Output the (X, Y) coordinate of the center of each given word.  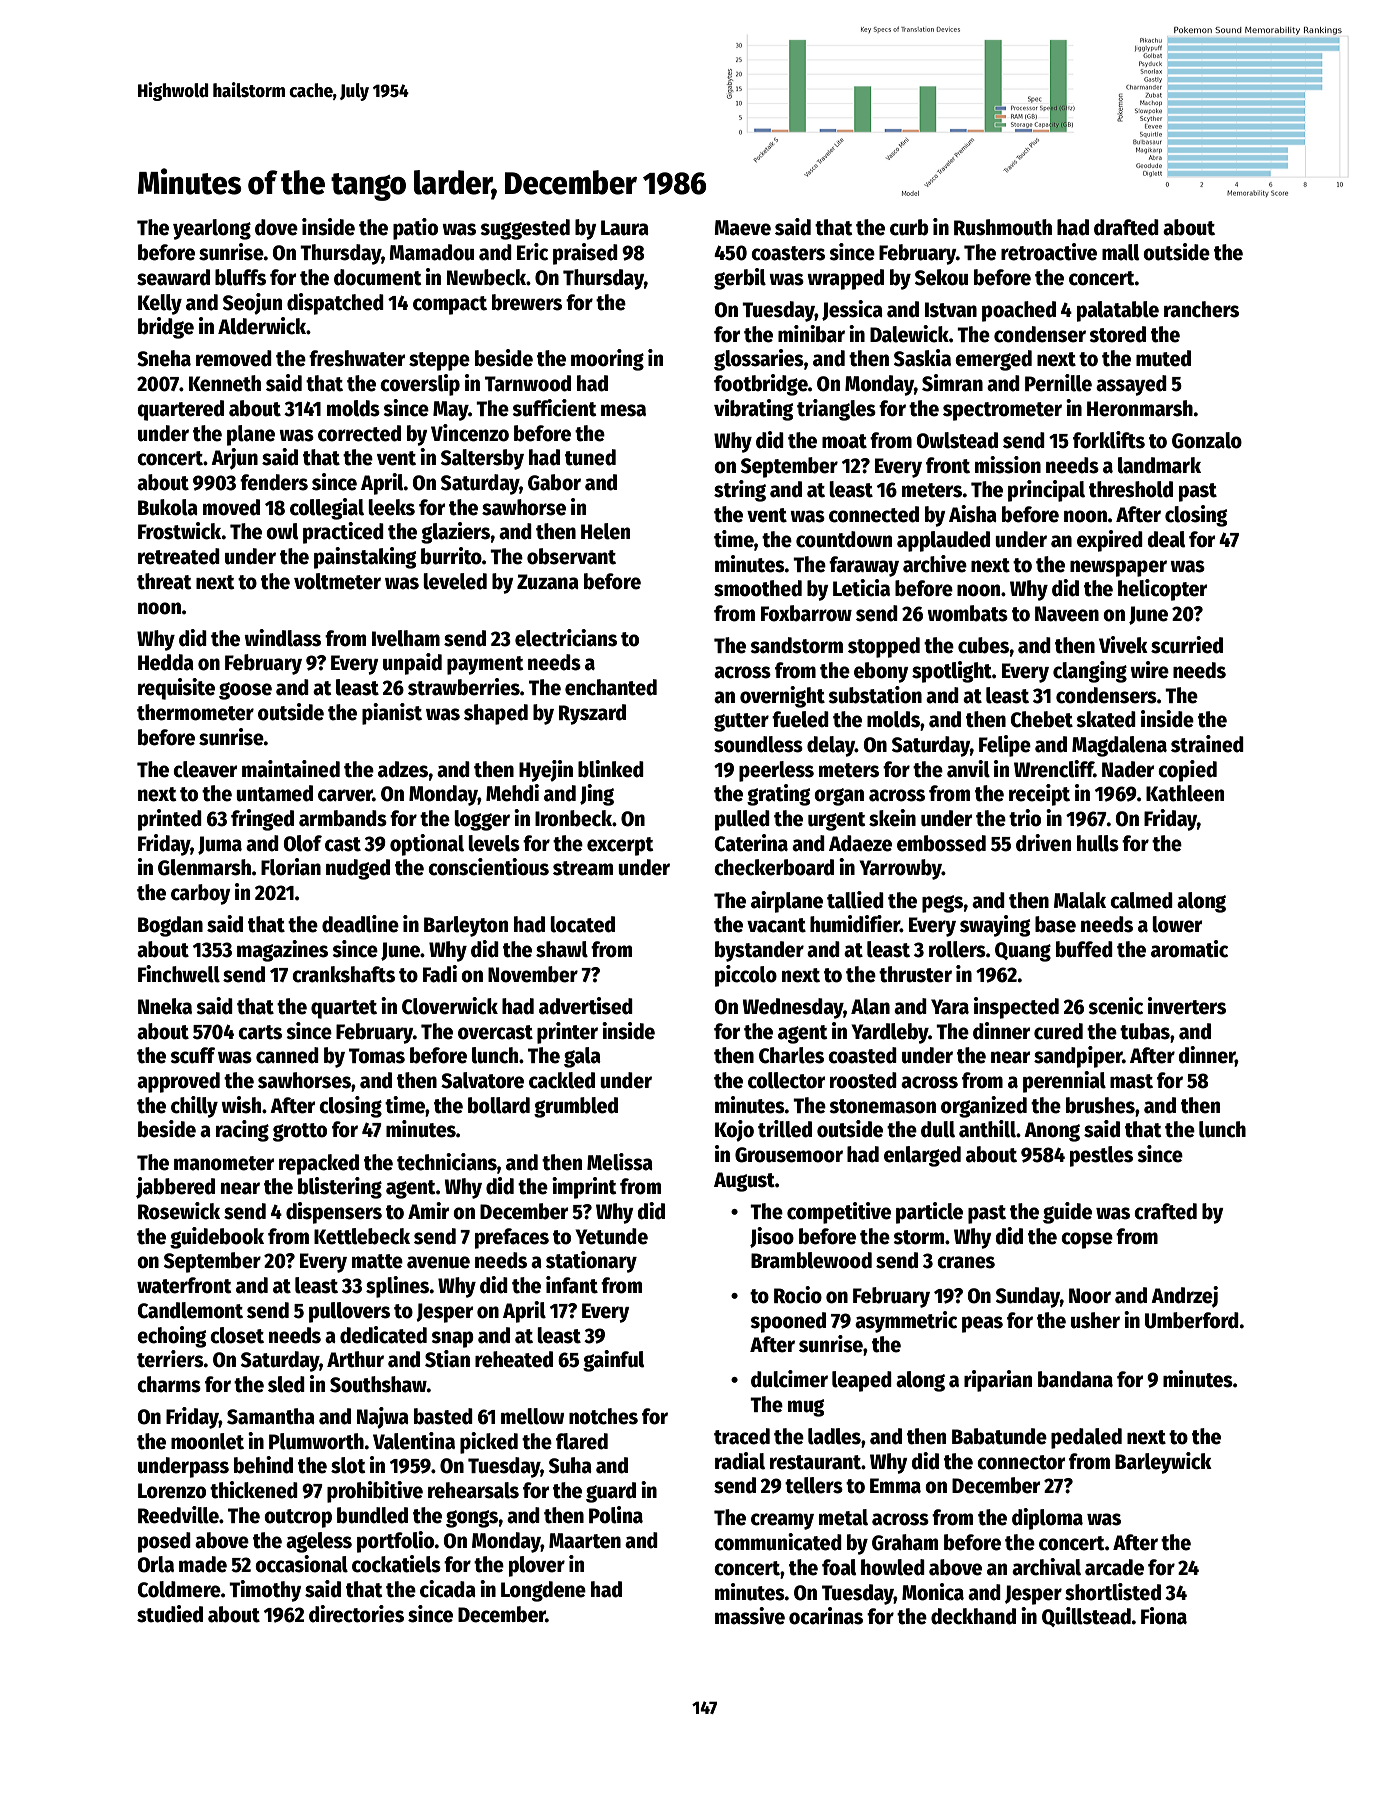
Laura (625, 228)
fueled (800, 719)
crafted (1165, 1211)
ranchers (1201, 309)
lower (1177, 924)
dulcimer (789, 1379)
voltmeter (337, 581)
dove (276, 227)
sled (286, 1384)
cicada (448, 1589)
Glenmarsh (204, 867)
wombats (967, 613)
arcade (1114, 1567)
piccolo (746, 976)
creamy (782, 1521)
